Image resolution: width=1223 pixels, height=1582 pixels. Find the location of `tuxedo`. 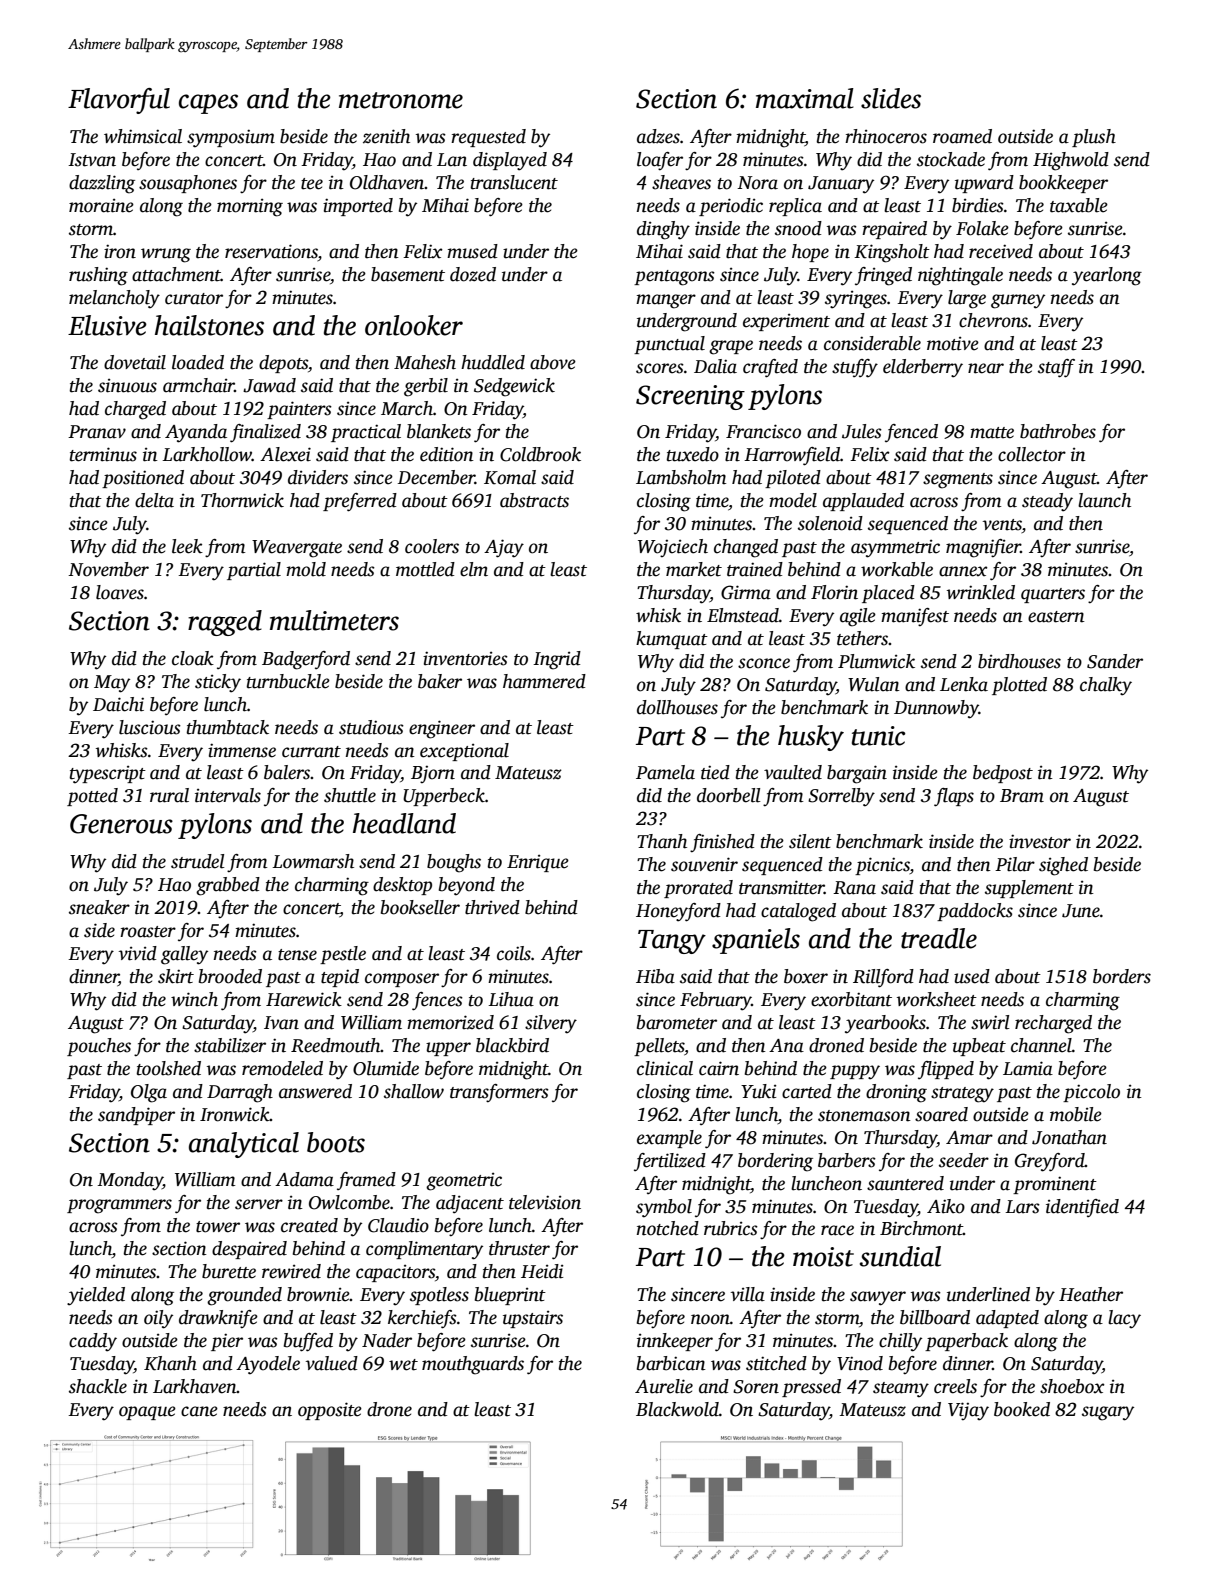

tuxedo is located at coordinates (693, 454).
